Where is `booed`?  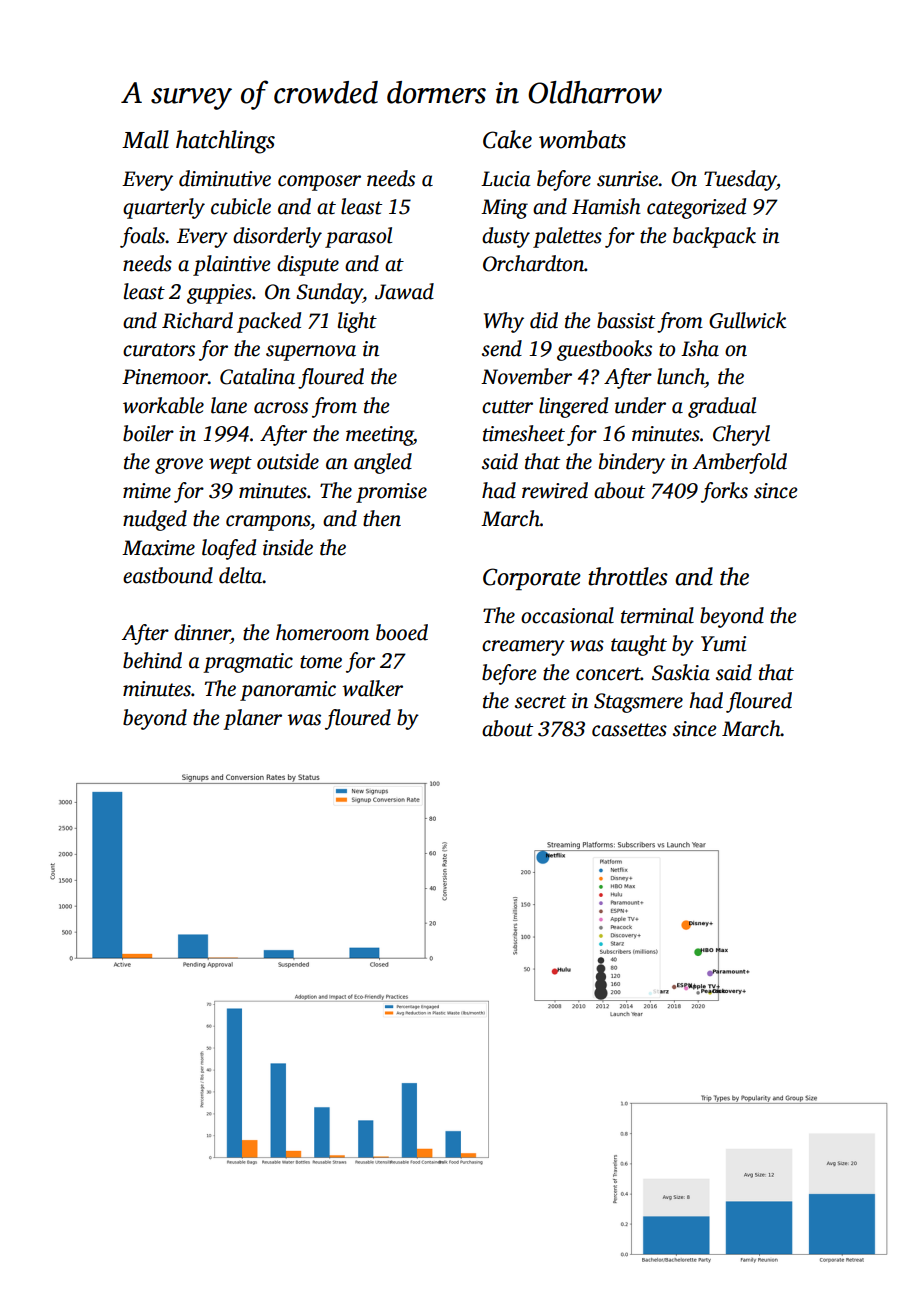 booed is located at coordinates (402, 632).
